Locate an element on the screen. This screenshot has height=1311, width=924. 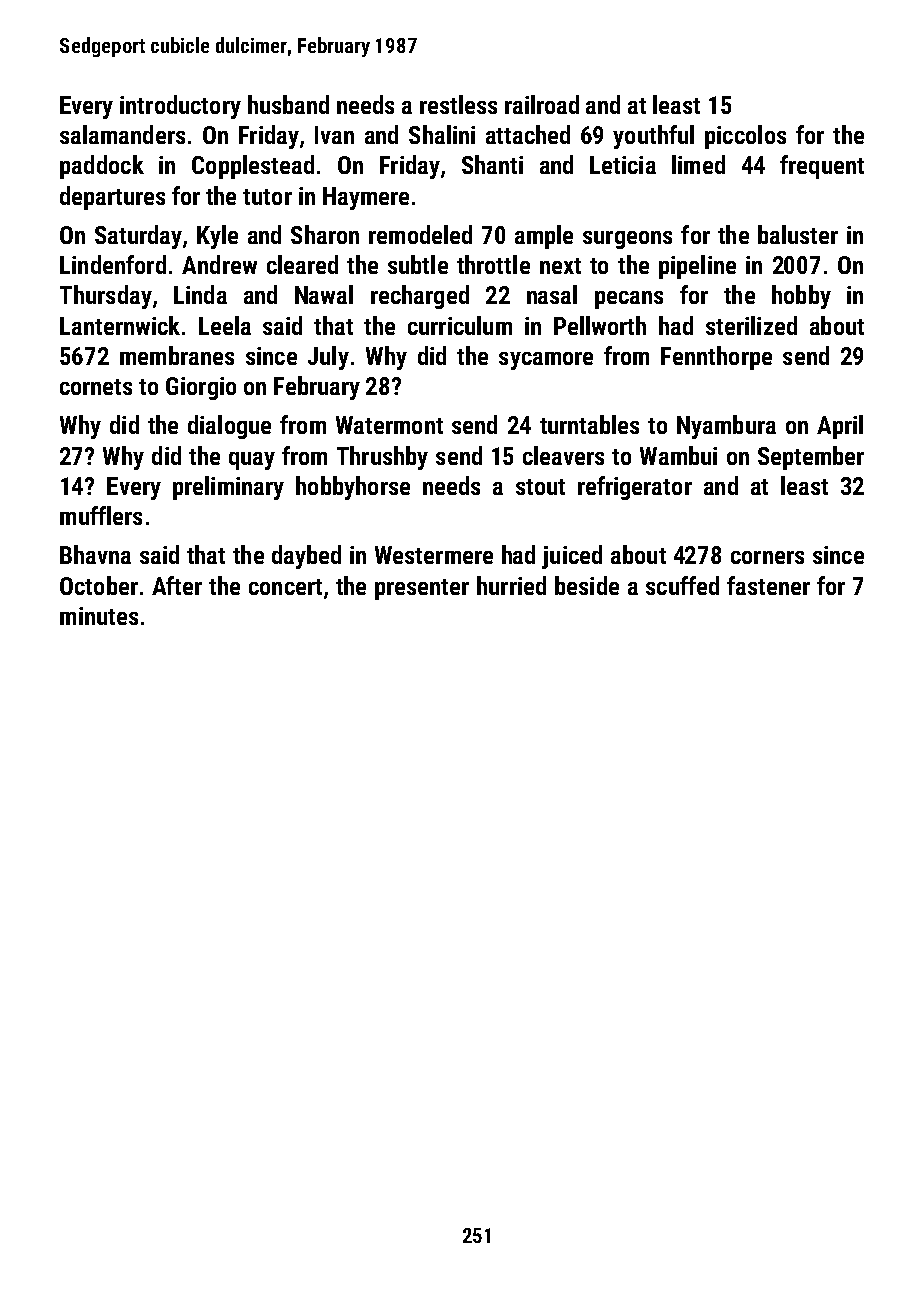
Linda is located at coordinates (200, 294).
